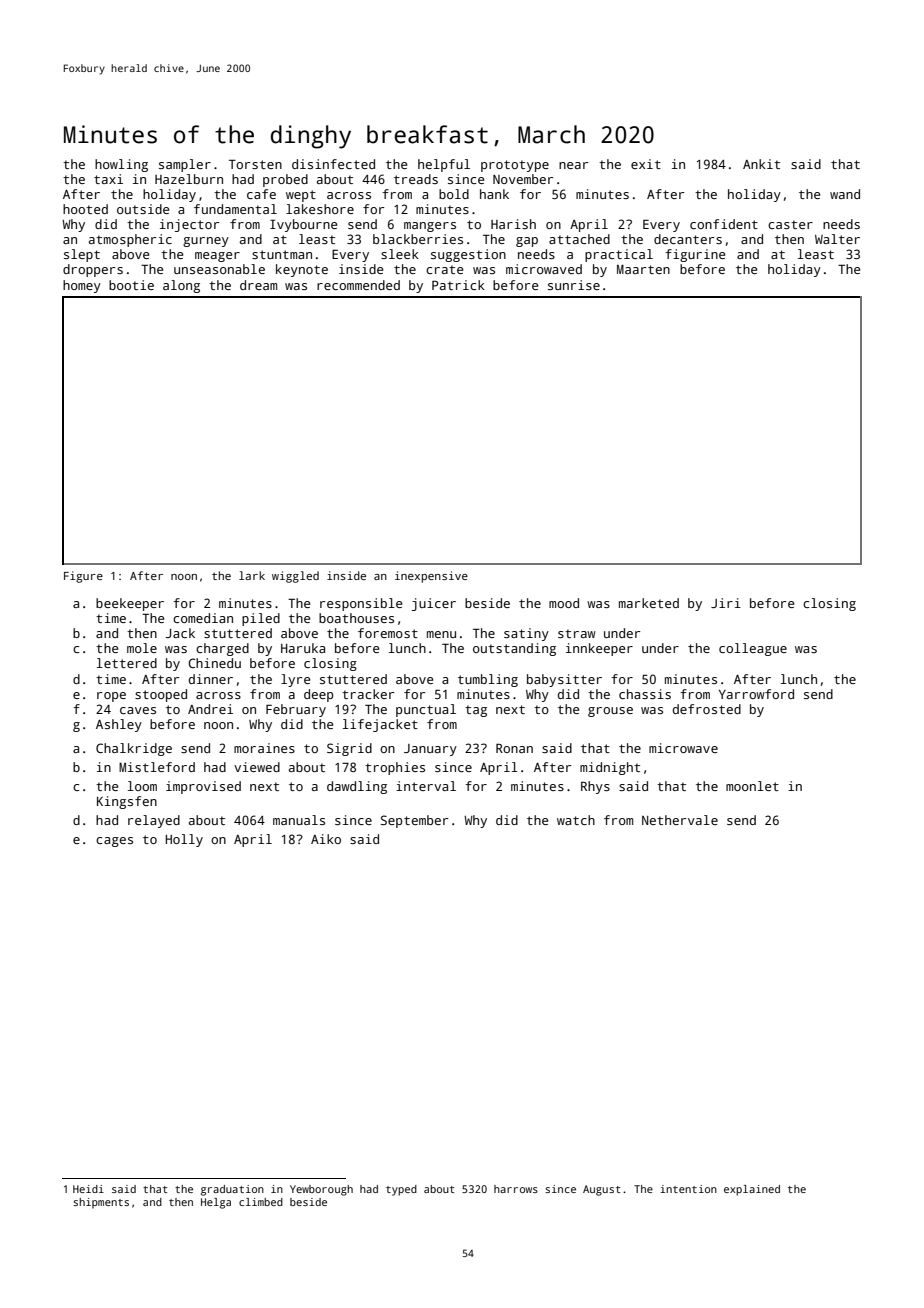  I want to click on Heidi, so click(88, 1189).
